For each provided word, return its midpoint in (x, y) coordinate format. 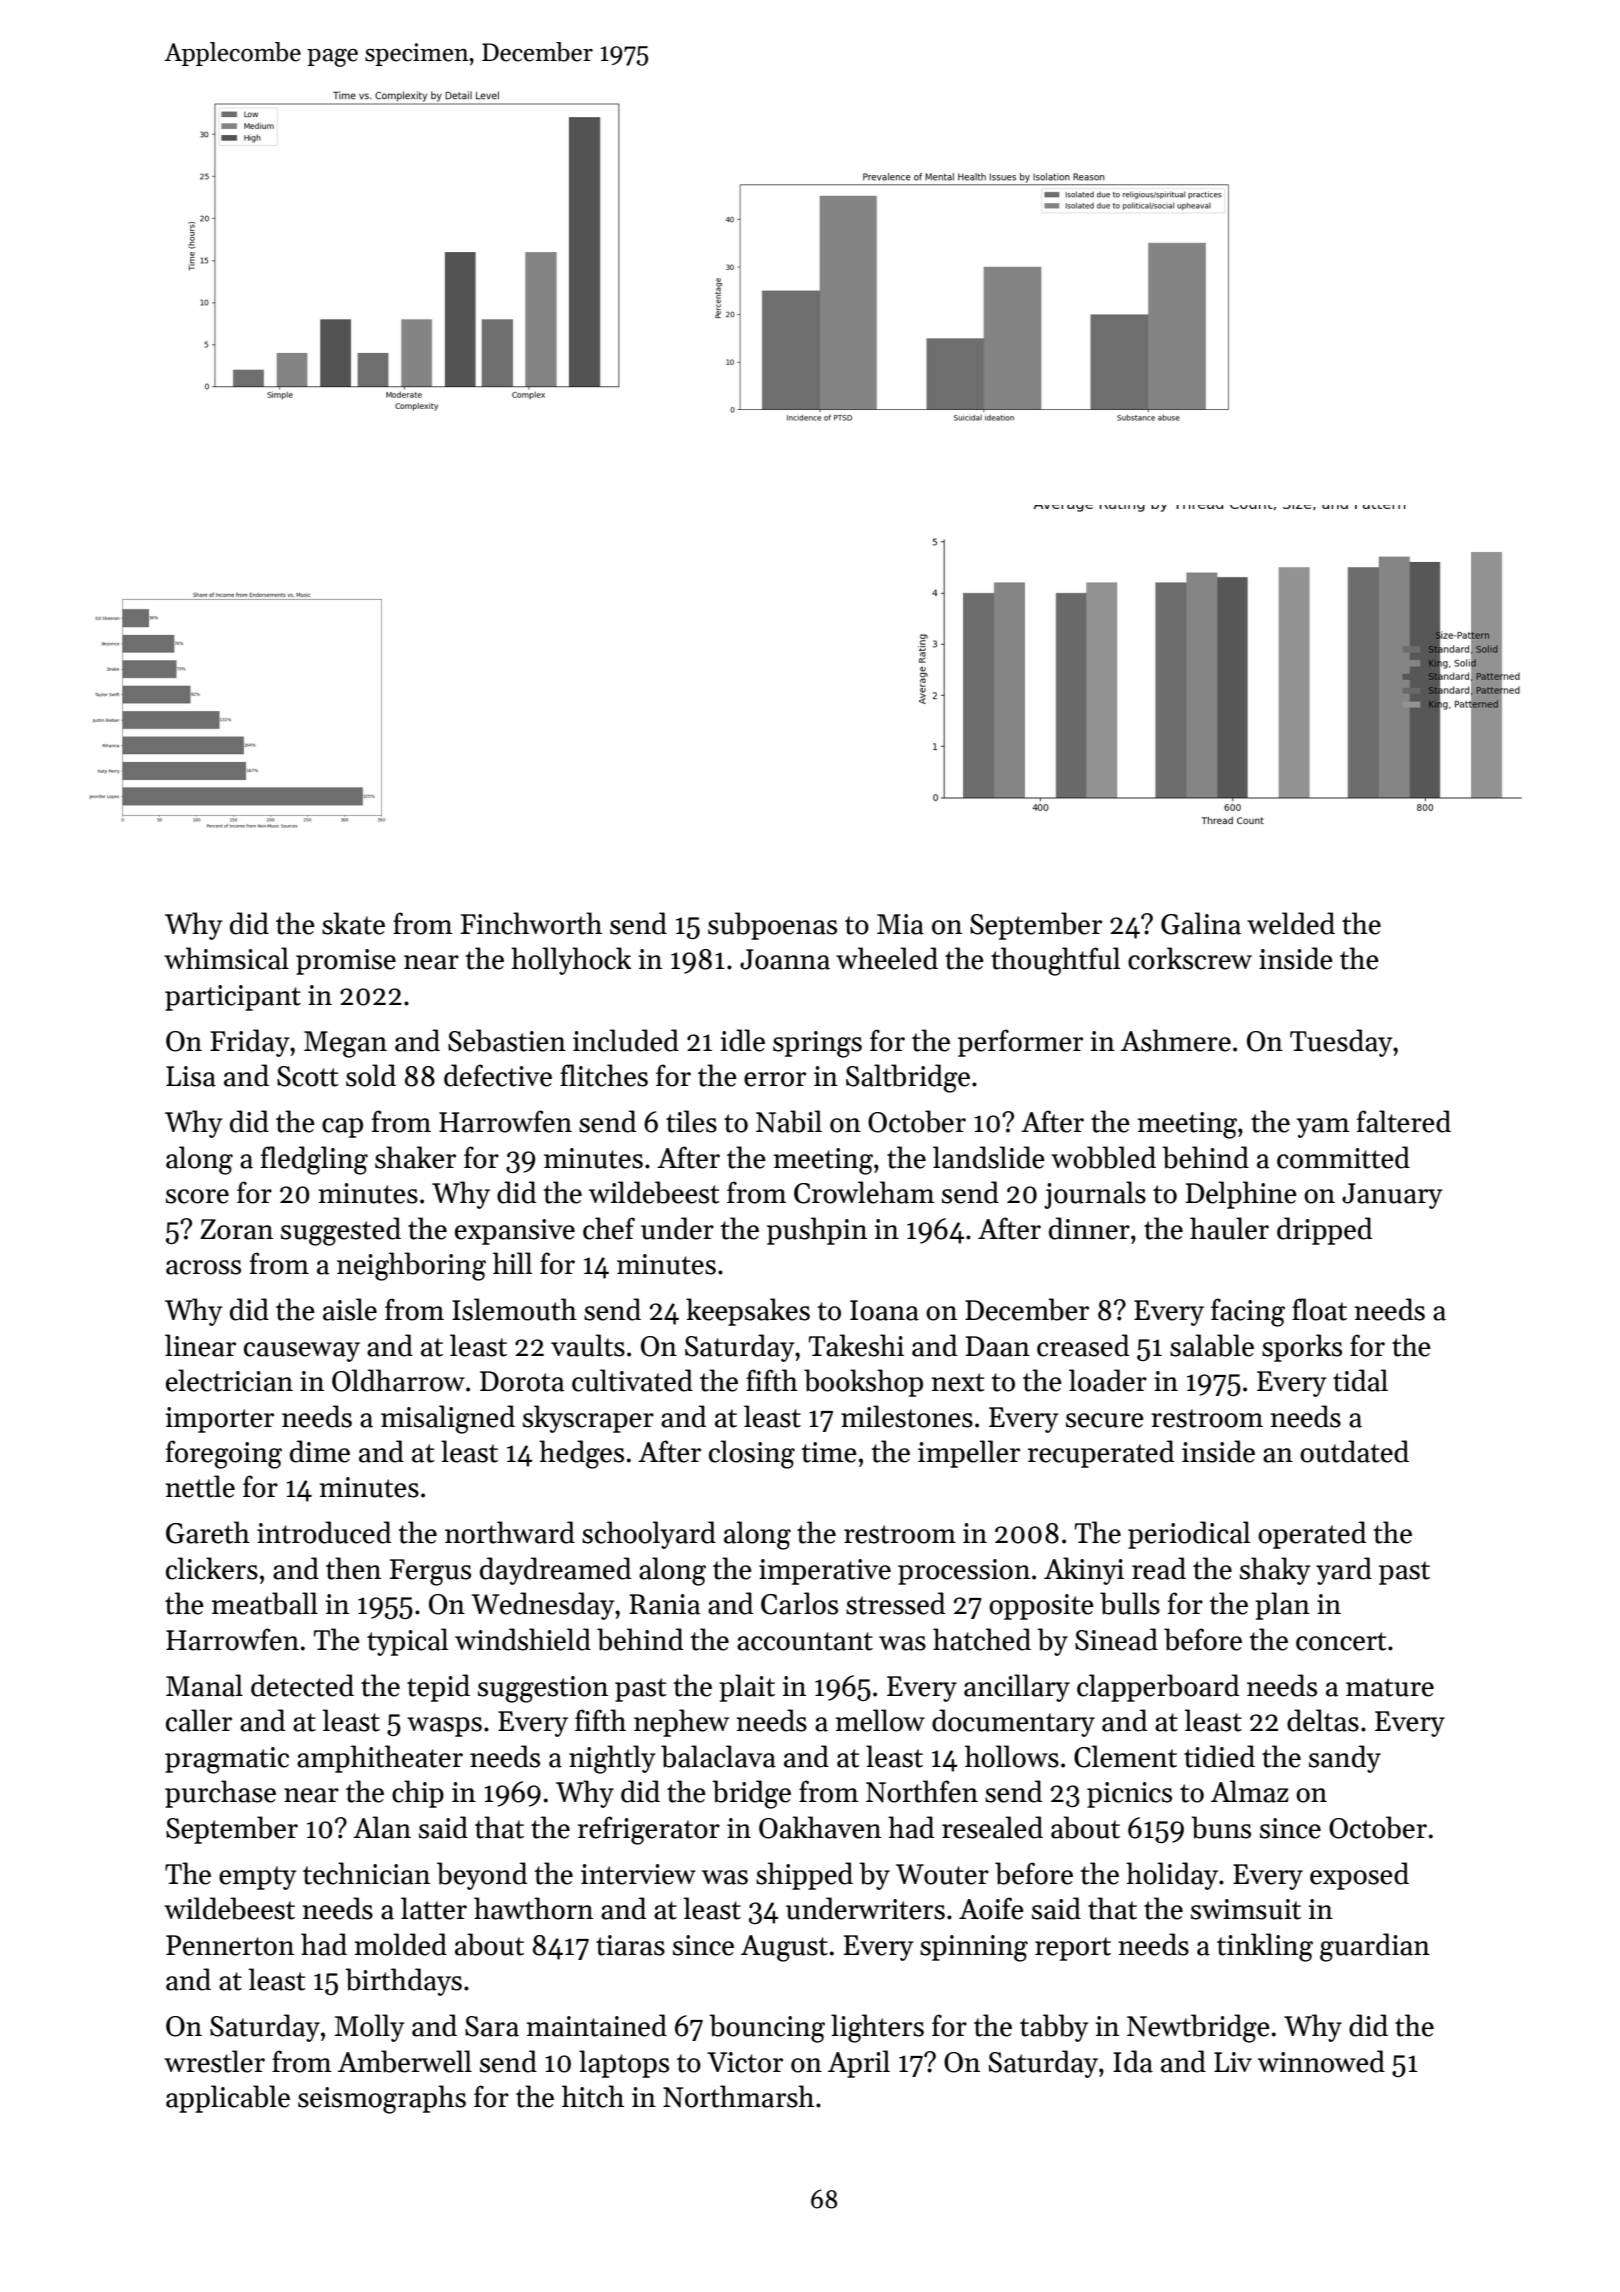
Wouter (942, 1874)
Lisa (191, 1076)
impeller (969, 1454)
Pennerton (230, 1945)
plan (1282, 1606)
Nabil (789, 1121)
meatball (265, 1603)
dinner (1089, 1228)
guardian (1375, 1947)
